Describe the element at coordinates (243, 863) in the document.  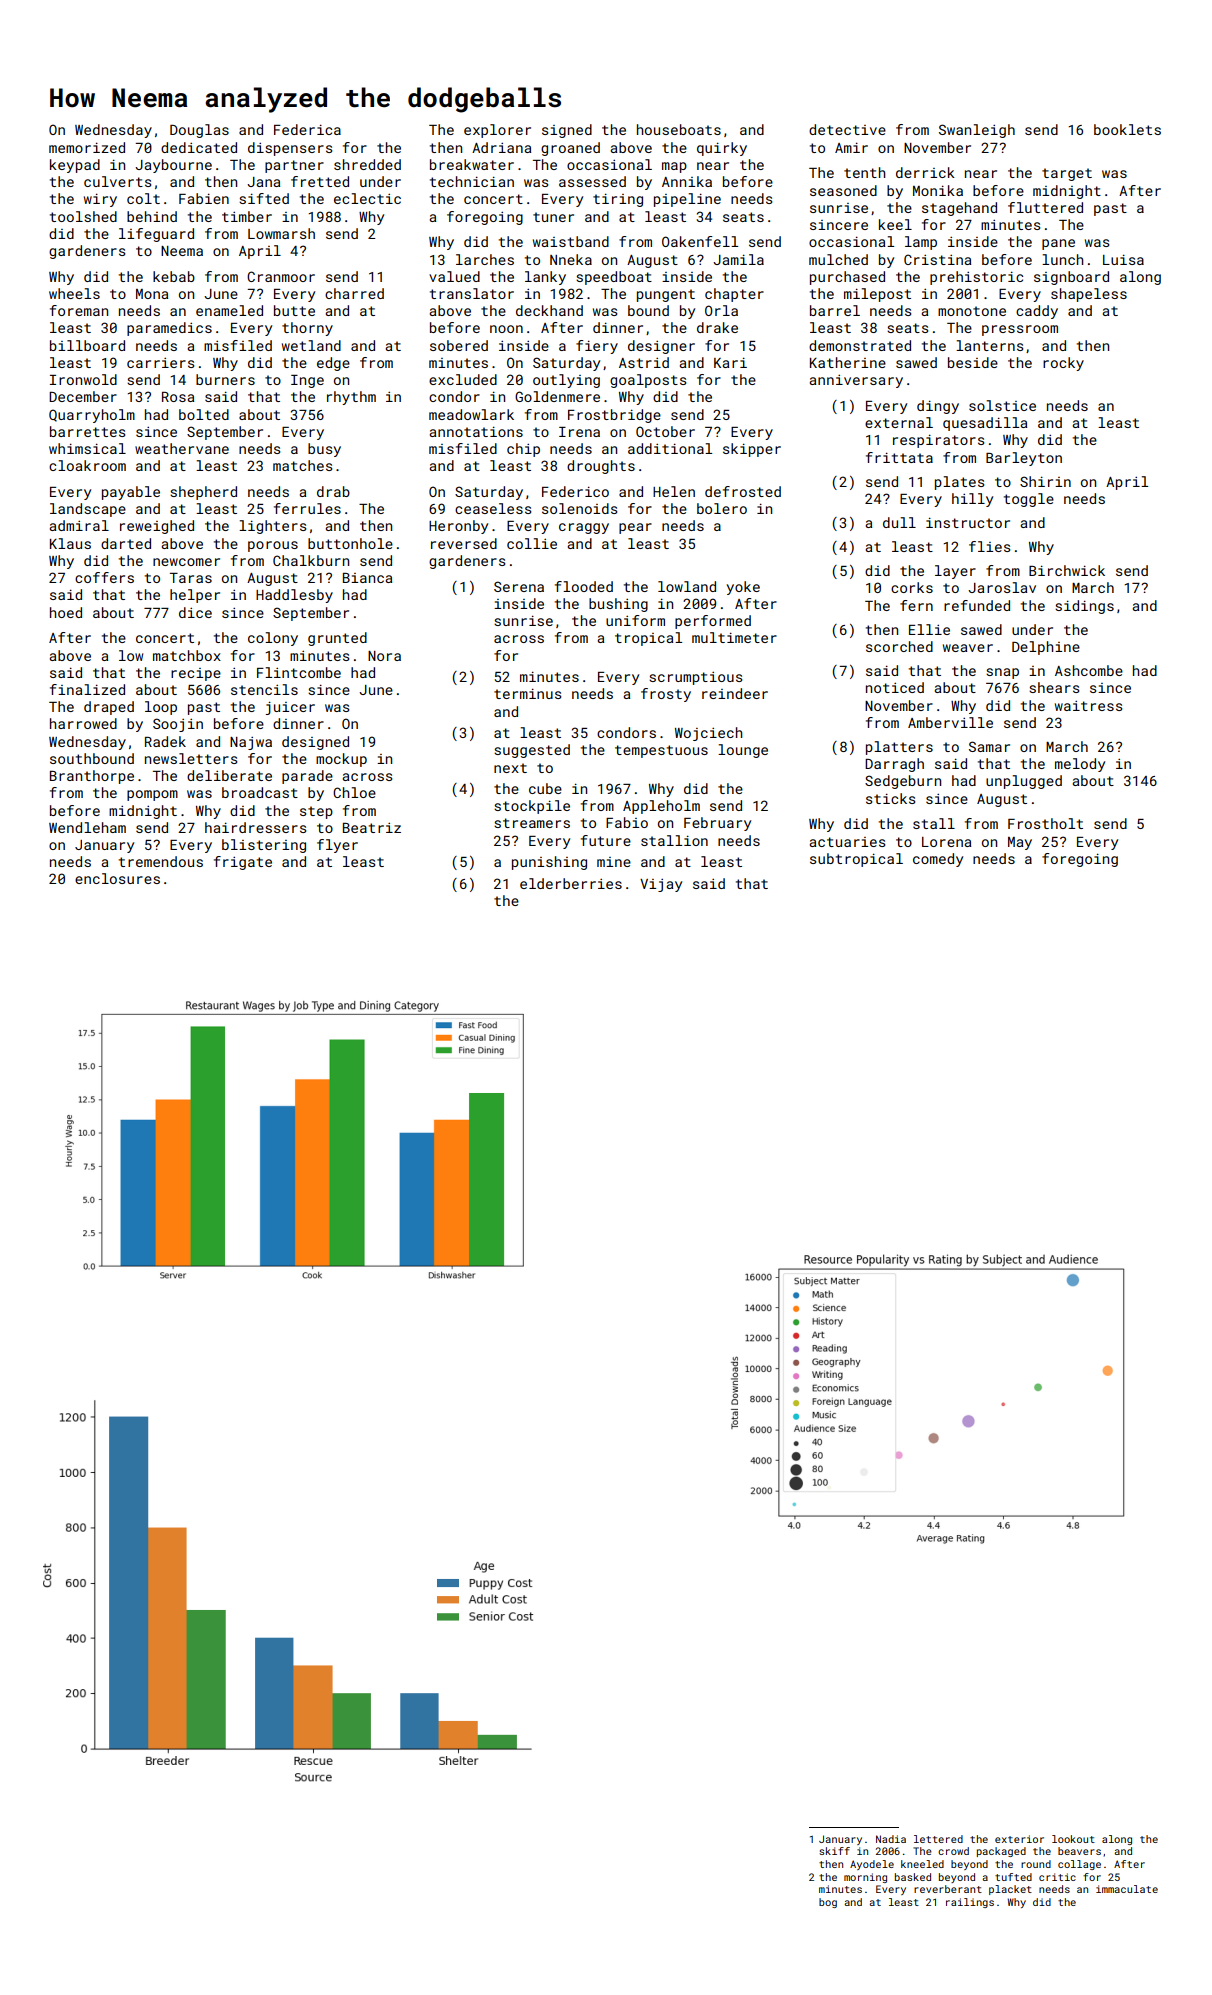
I see `frigate` at that location.
